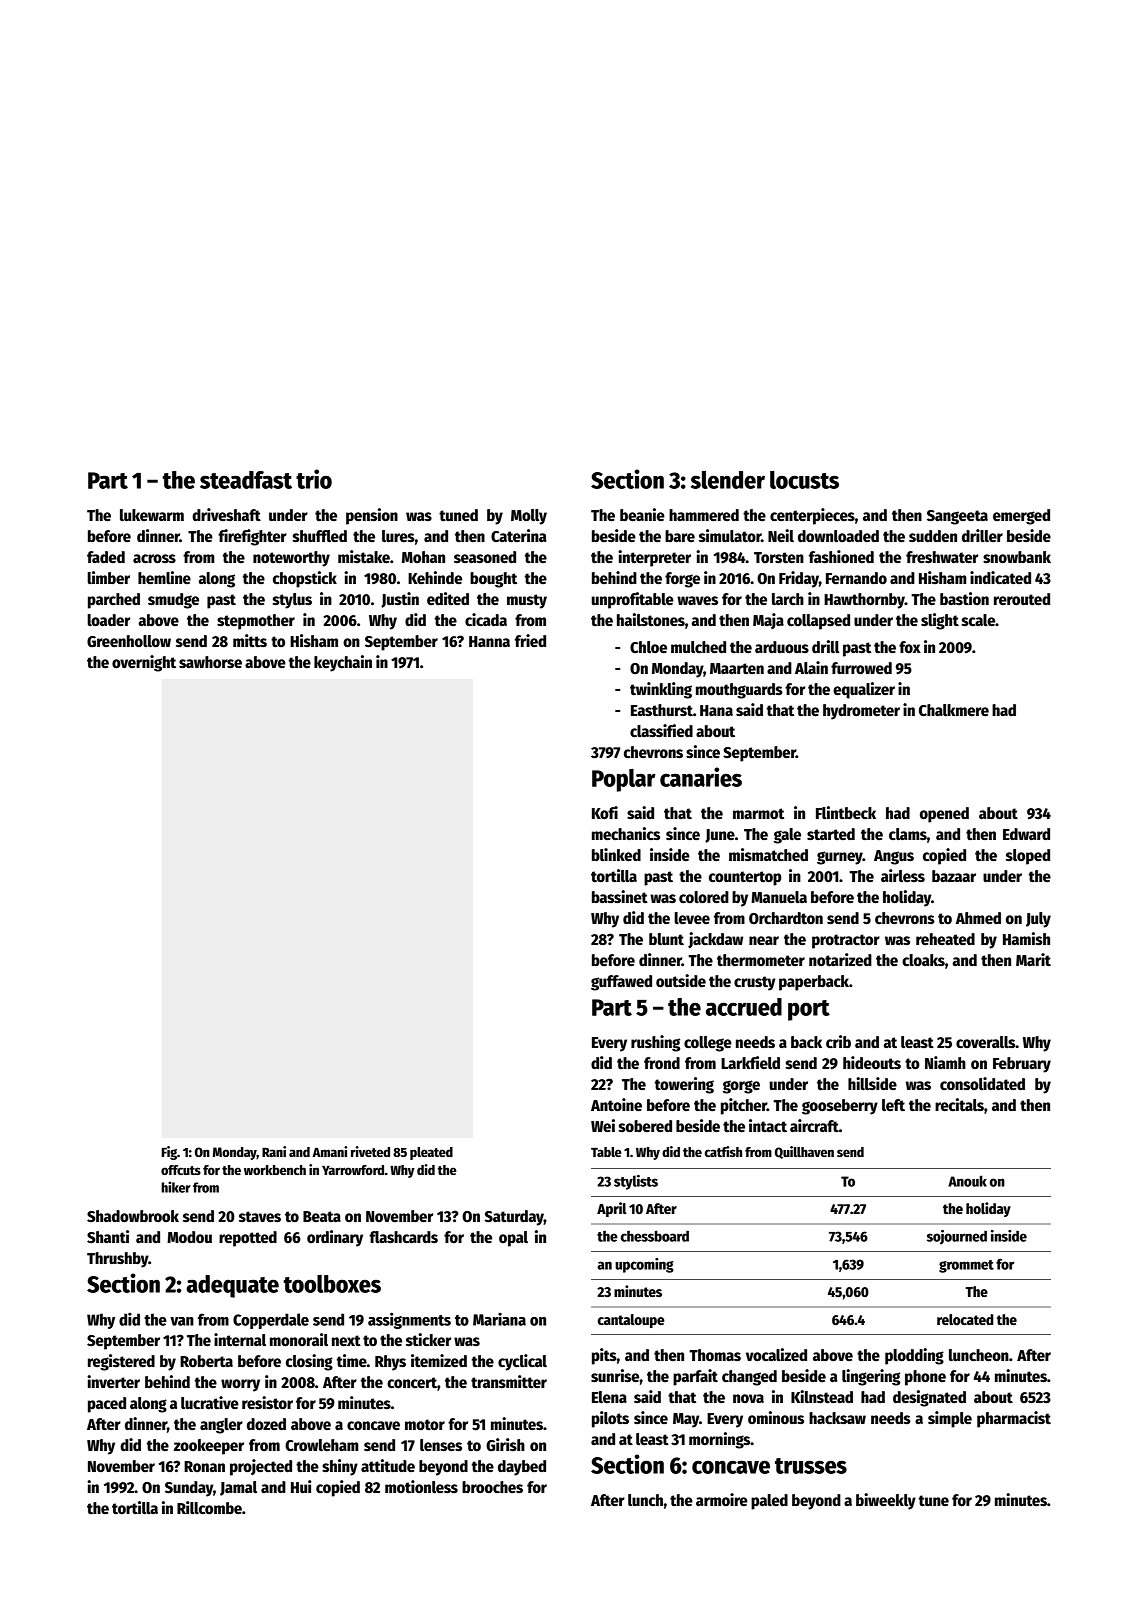 This document has height=1610, width=1138. I want to click on Kofi, so click(605, 813).
